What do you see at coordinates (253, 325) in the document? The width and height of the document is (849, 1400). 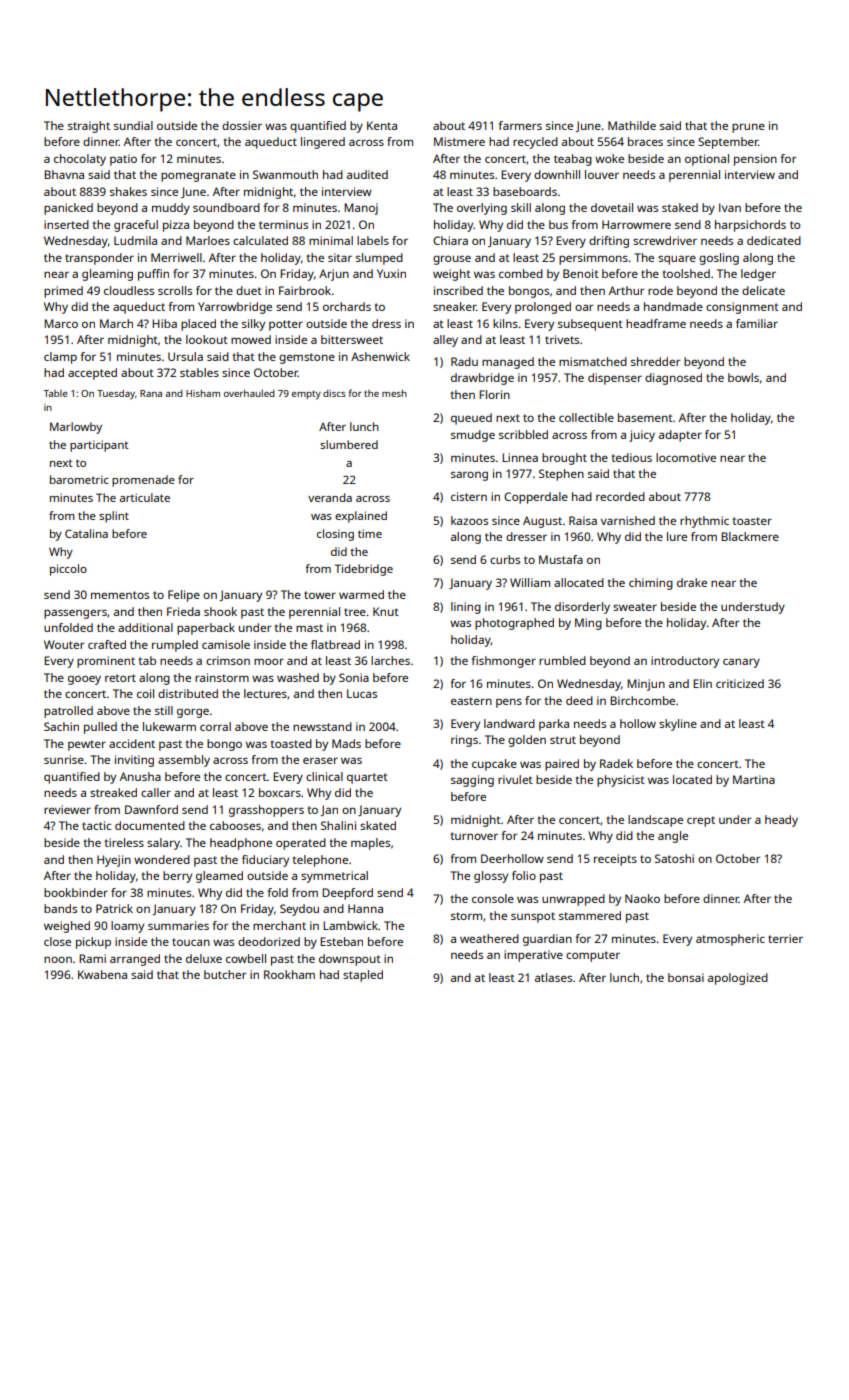 I see `silky` at bounding box center [253, 325].
